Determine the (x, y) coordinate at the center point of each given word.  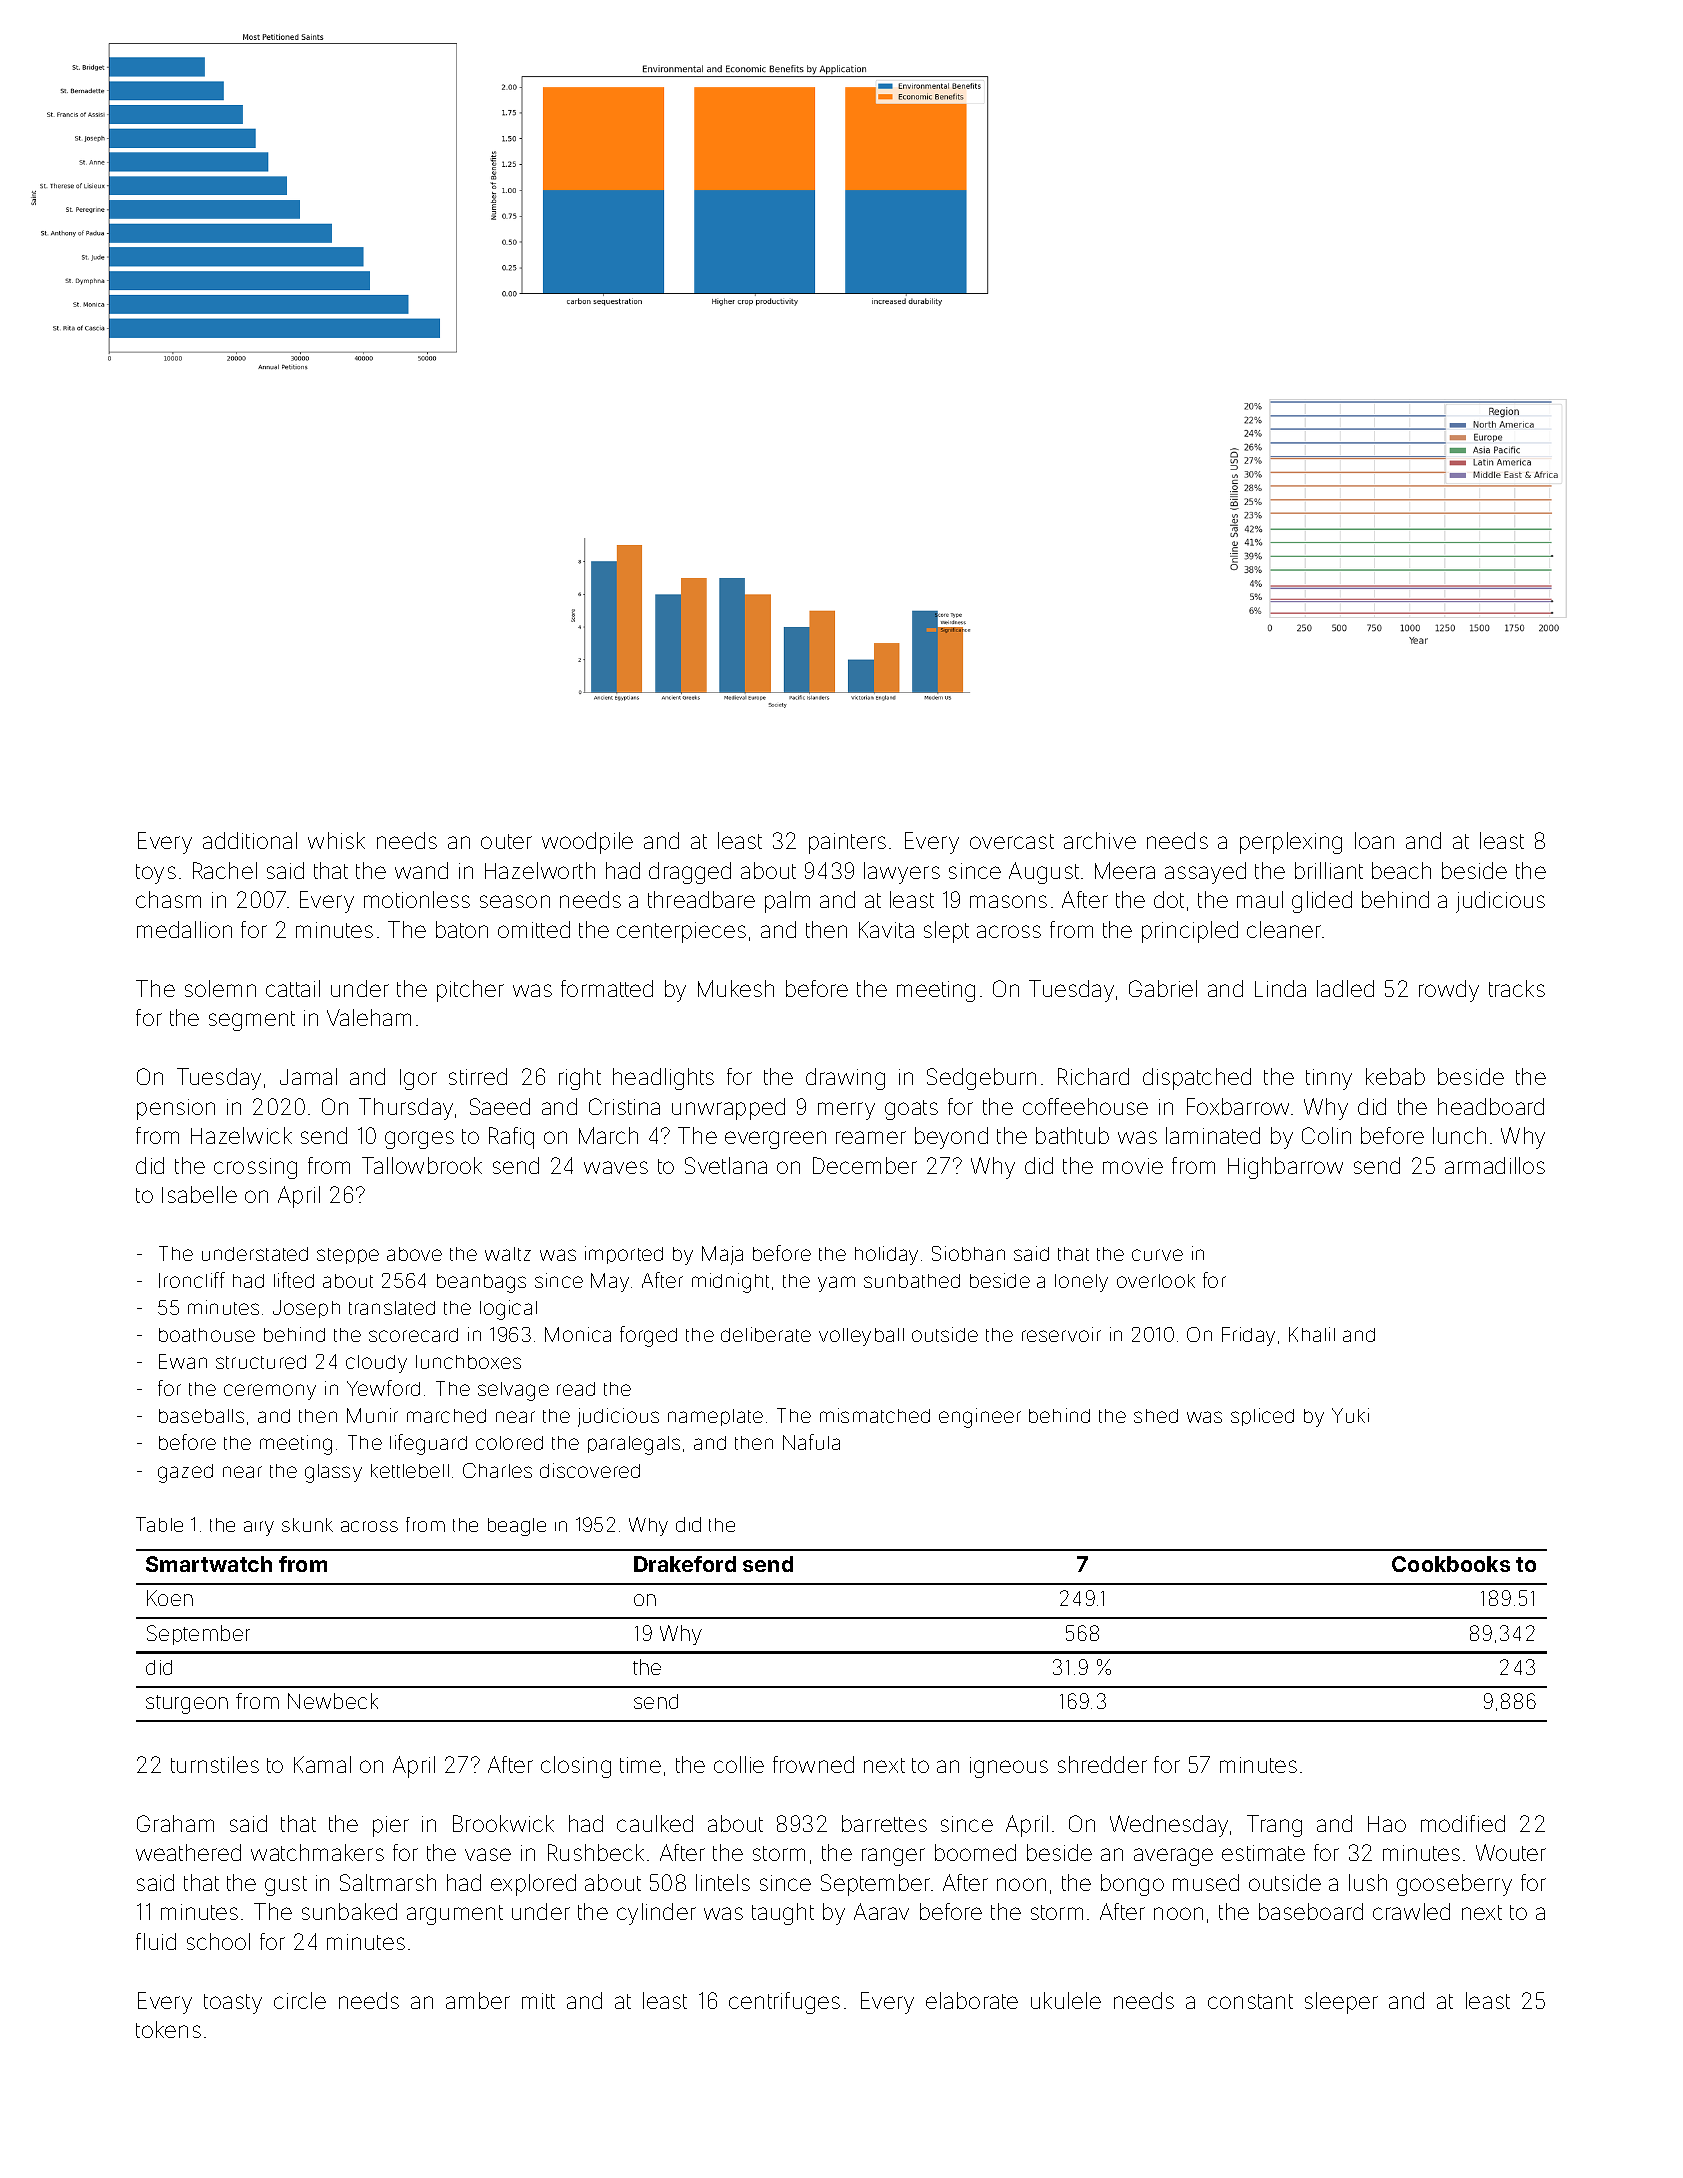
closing (576, 1767)
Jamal (308, 1076)
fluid (156, 1941)
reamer (871, 1137)
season (515, 901)
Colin (1326, 1135)
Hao (1387, 1824)
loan (1374, 840)
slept (946, 932)
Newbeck (333, 1701)
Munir (372, 1415)
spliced (1262, 1417)
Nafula (811, 1442)
